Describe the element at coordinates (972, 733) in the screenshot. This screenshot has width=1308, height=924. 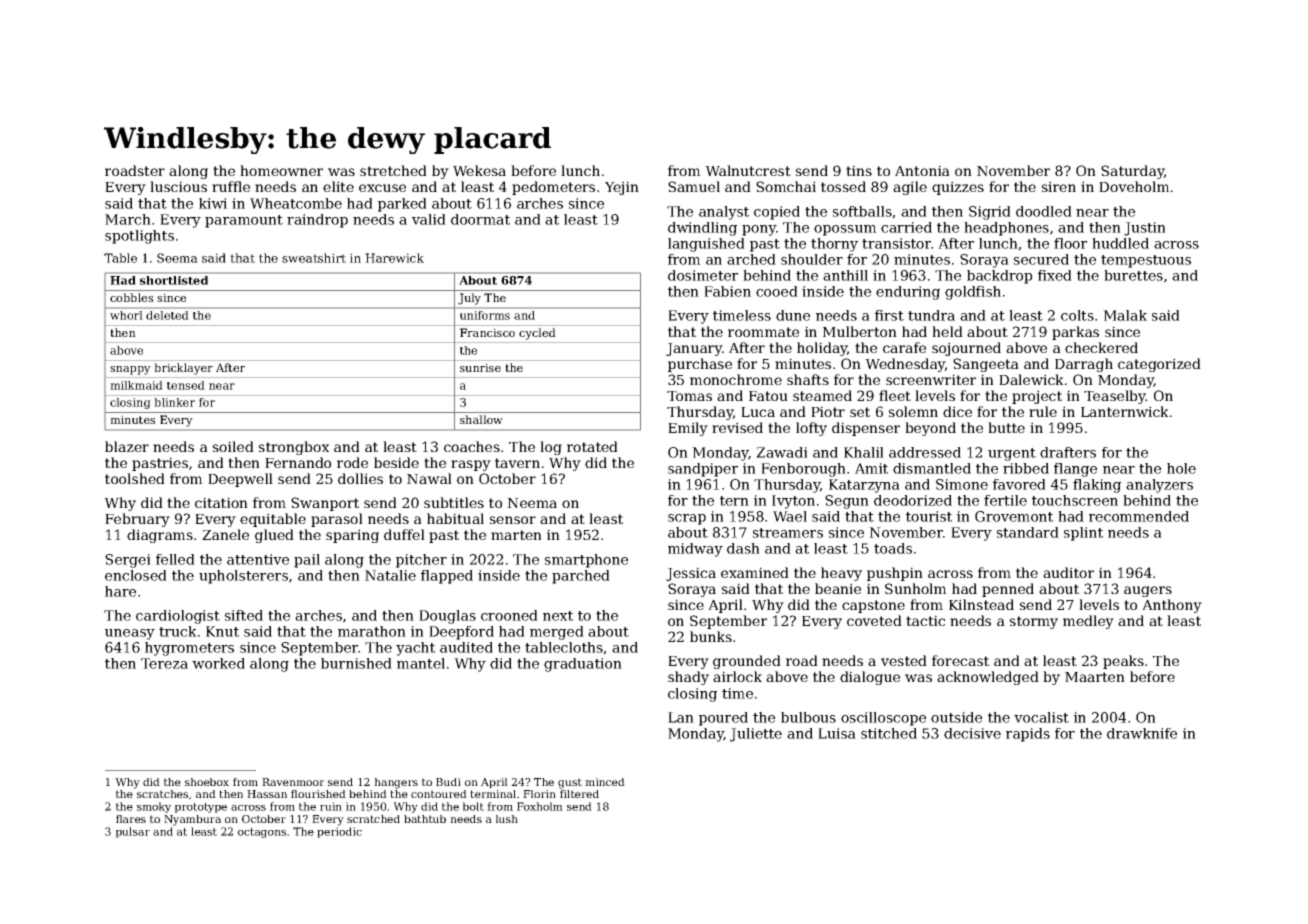
I see `decisive` at that location.
